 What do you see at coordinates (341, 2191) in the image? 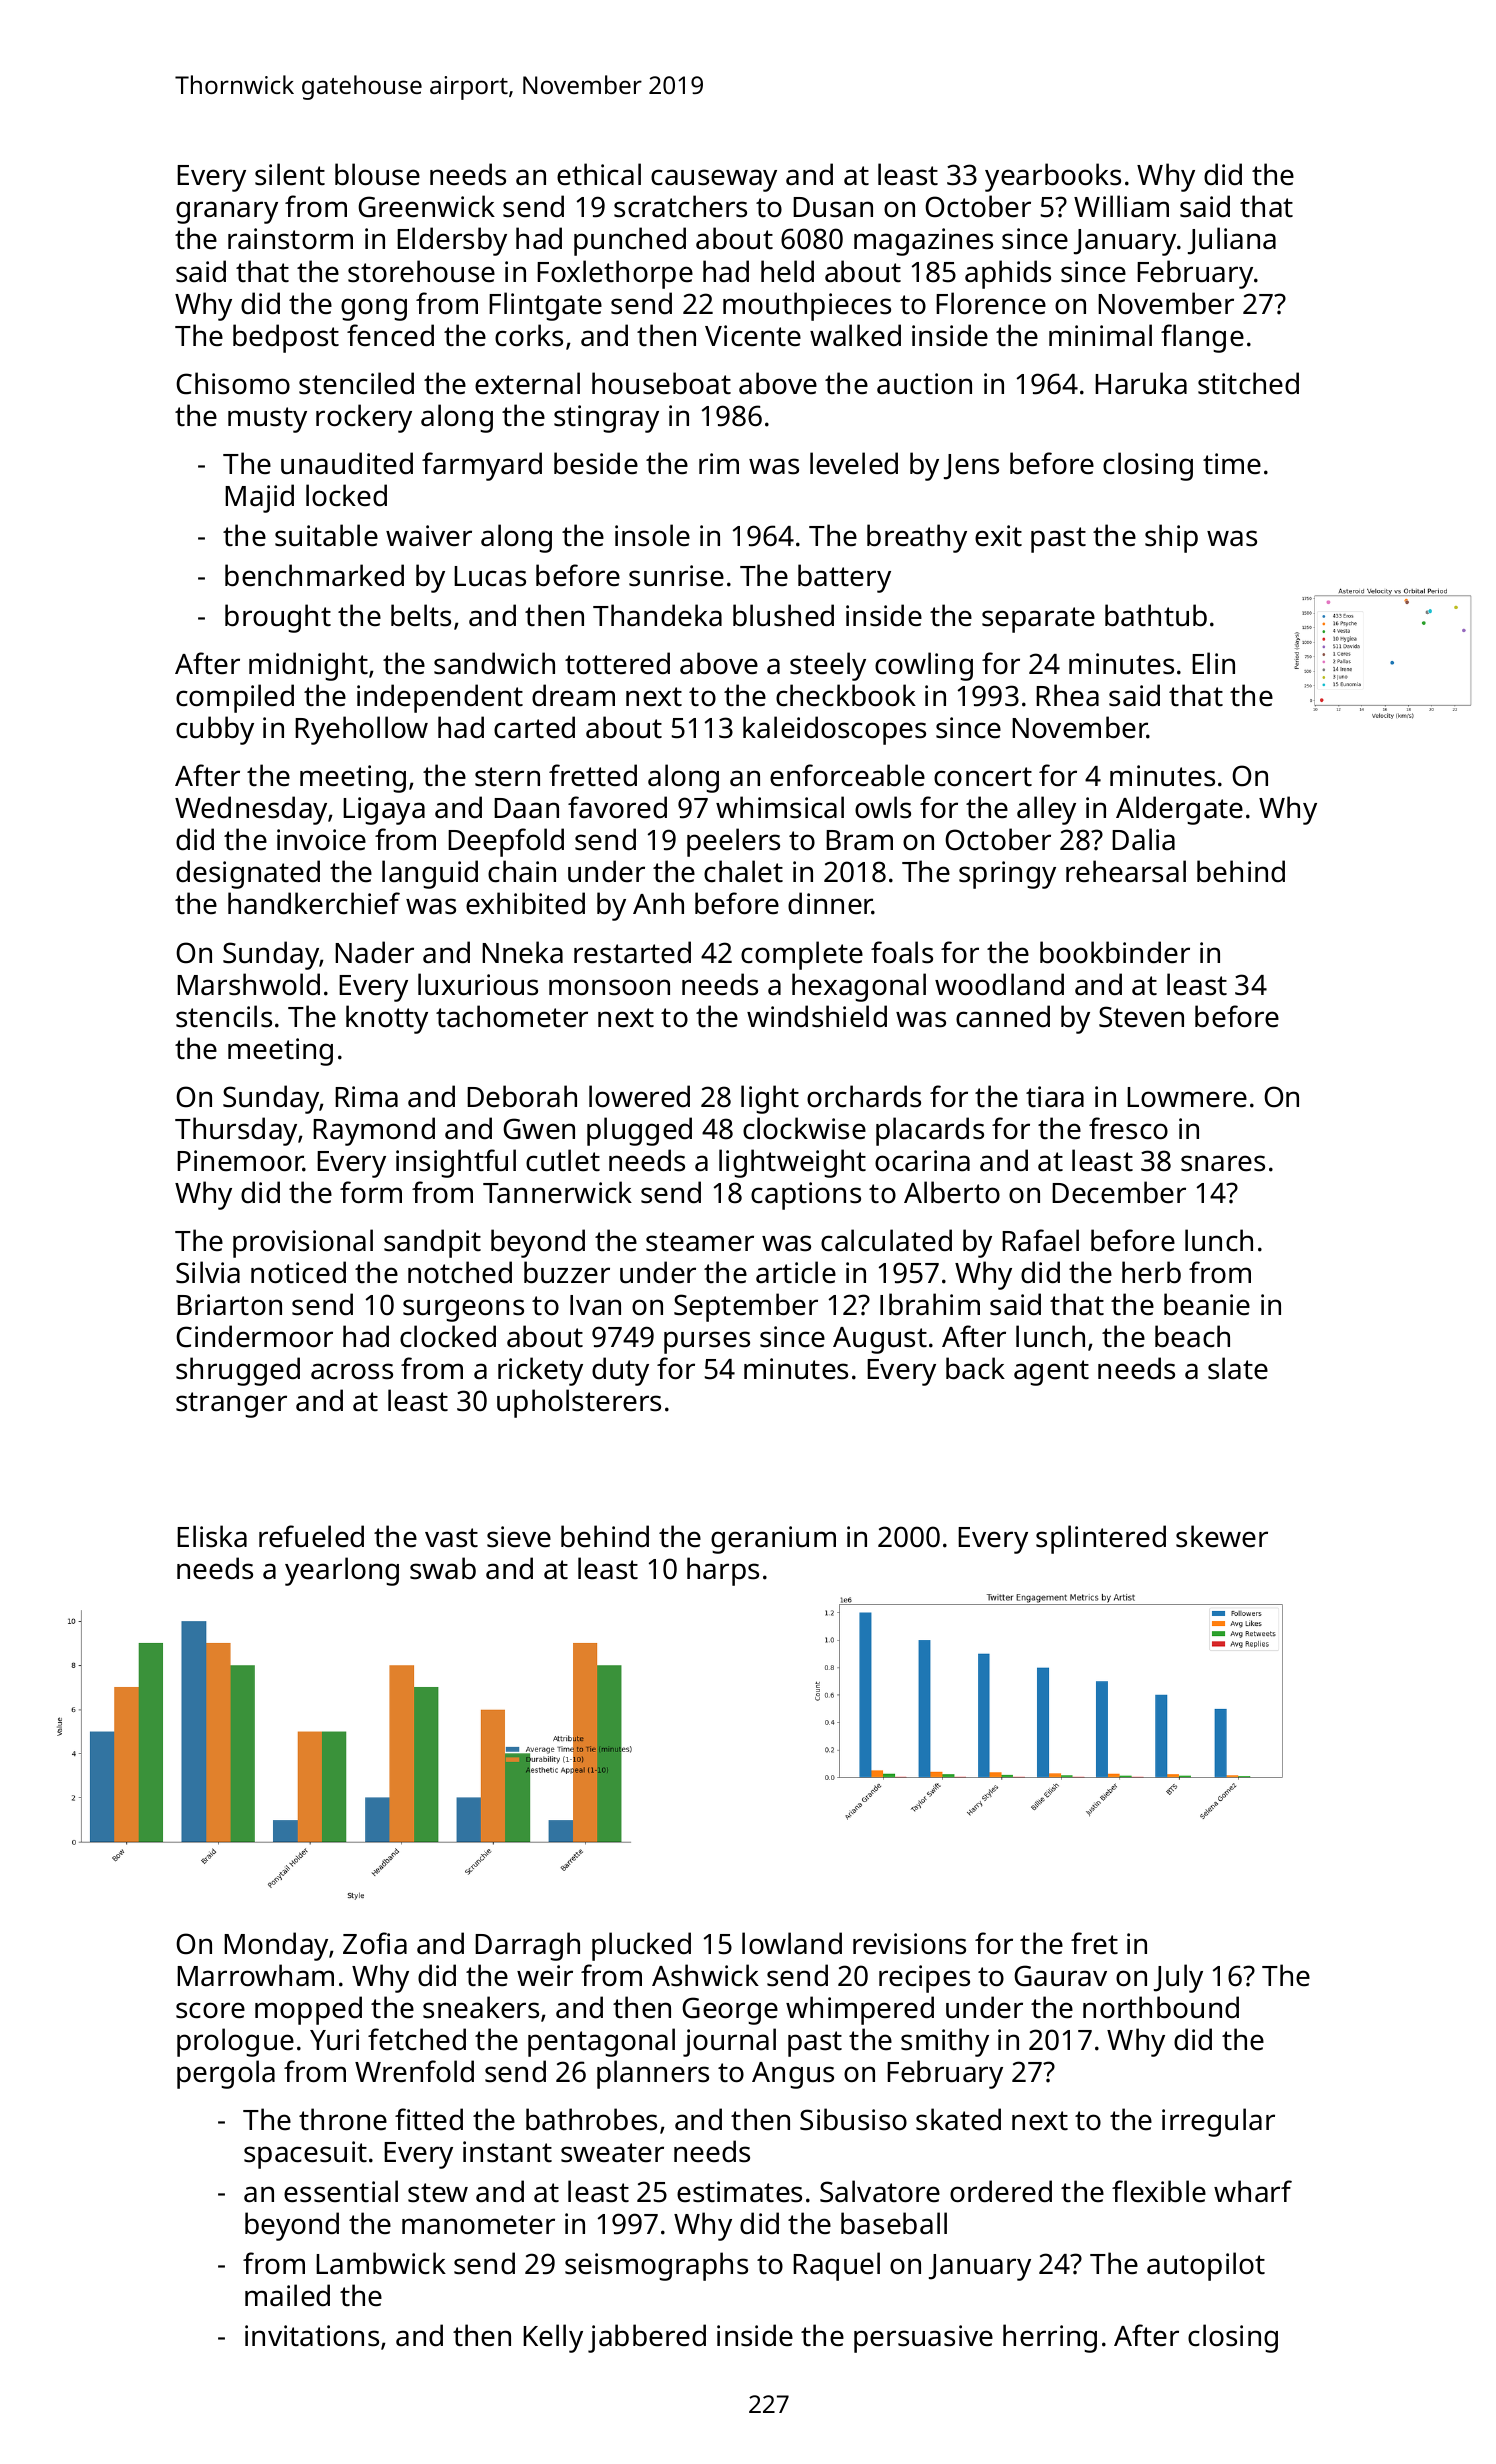
I see `essential` at bounding box center [341, 2191].
